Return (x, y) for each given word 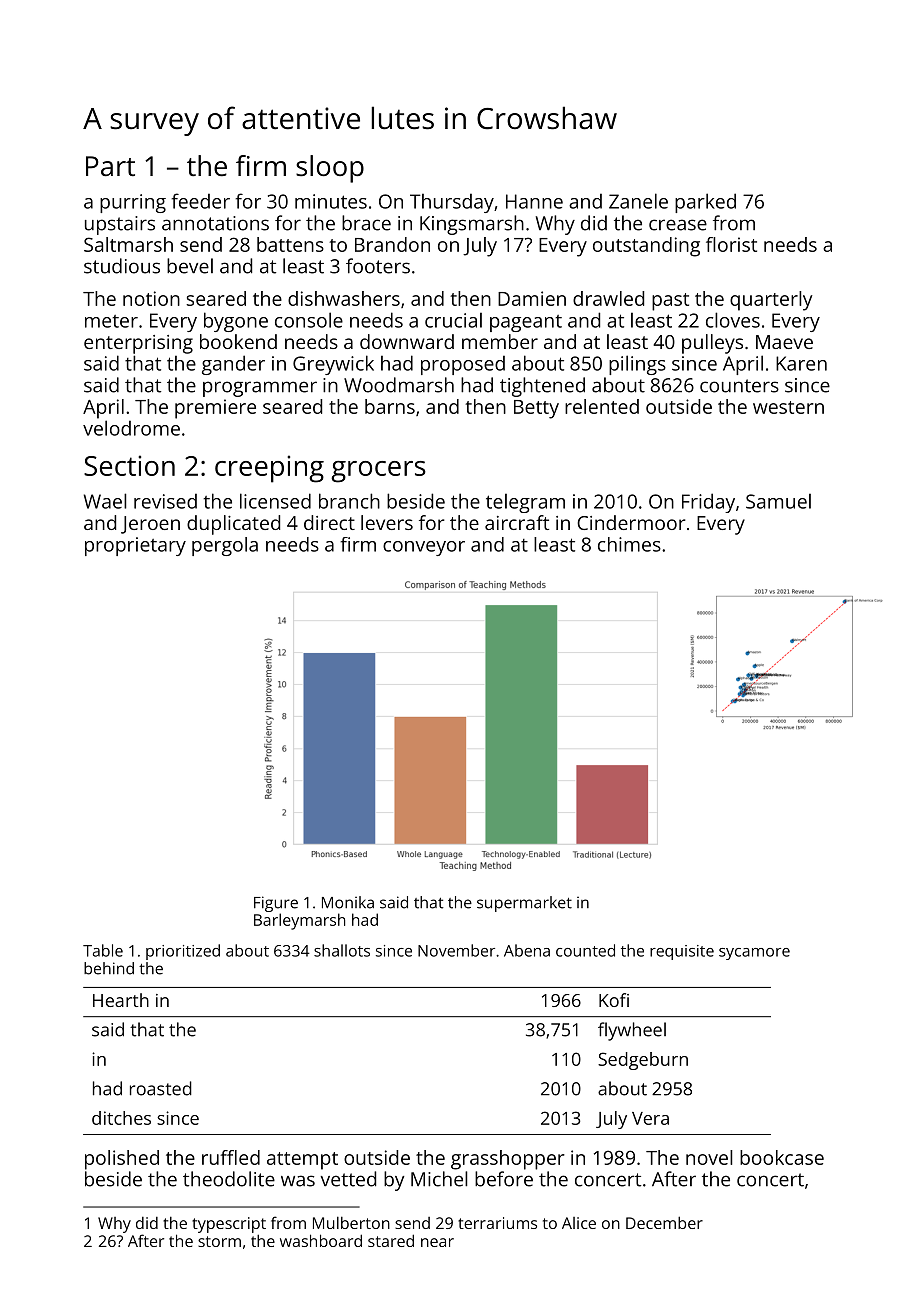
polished (122, 1160)
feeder (201, 201)
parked (705, 203)
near (437, 1242)
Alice (579, 1223)
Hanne (534, 201)
